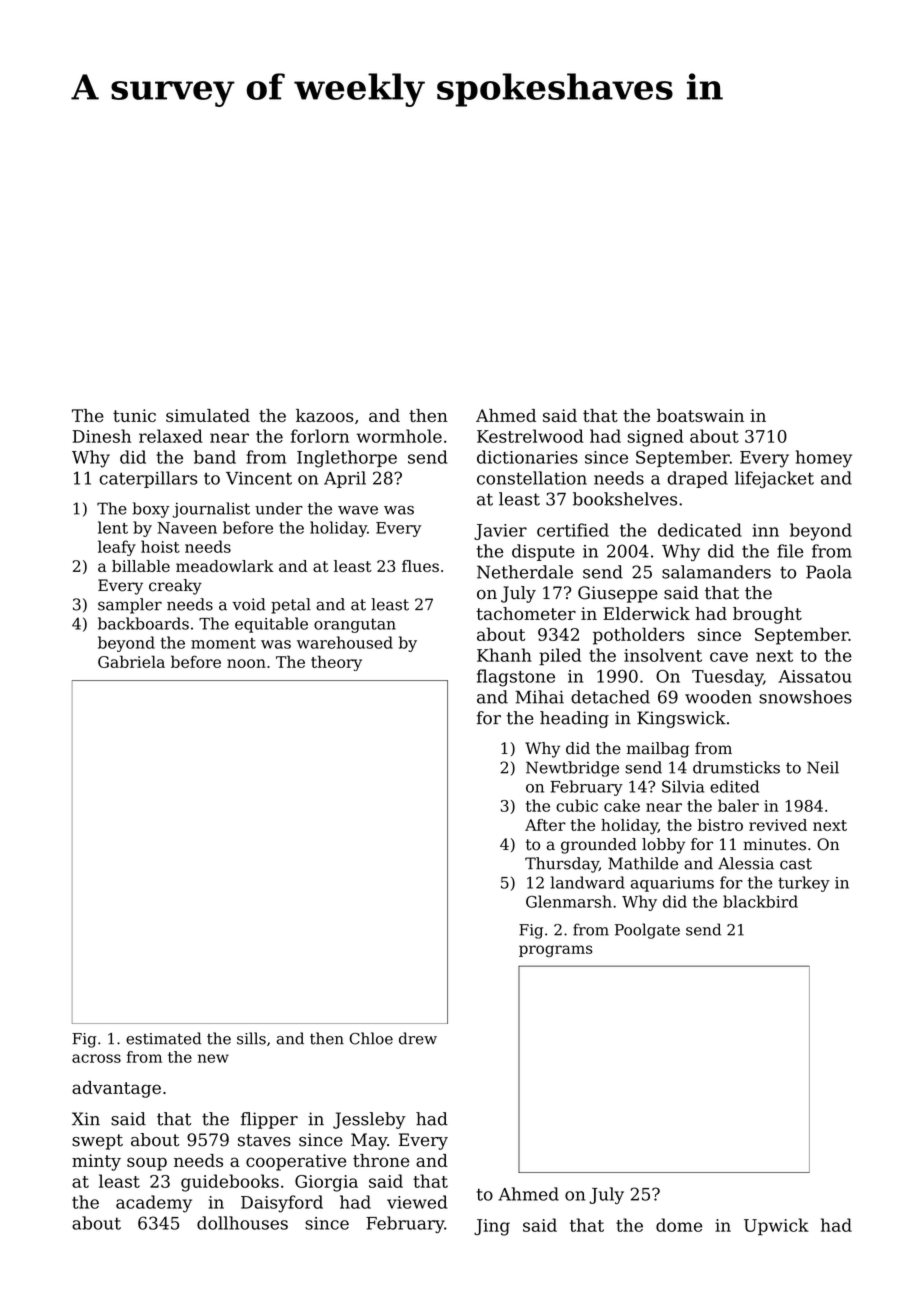  What do you see at coordinates (134, 415) in the page?
I see `tunic` at bounding box center [134, 415].
